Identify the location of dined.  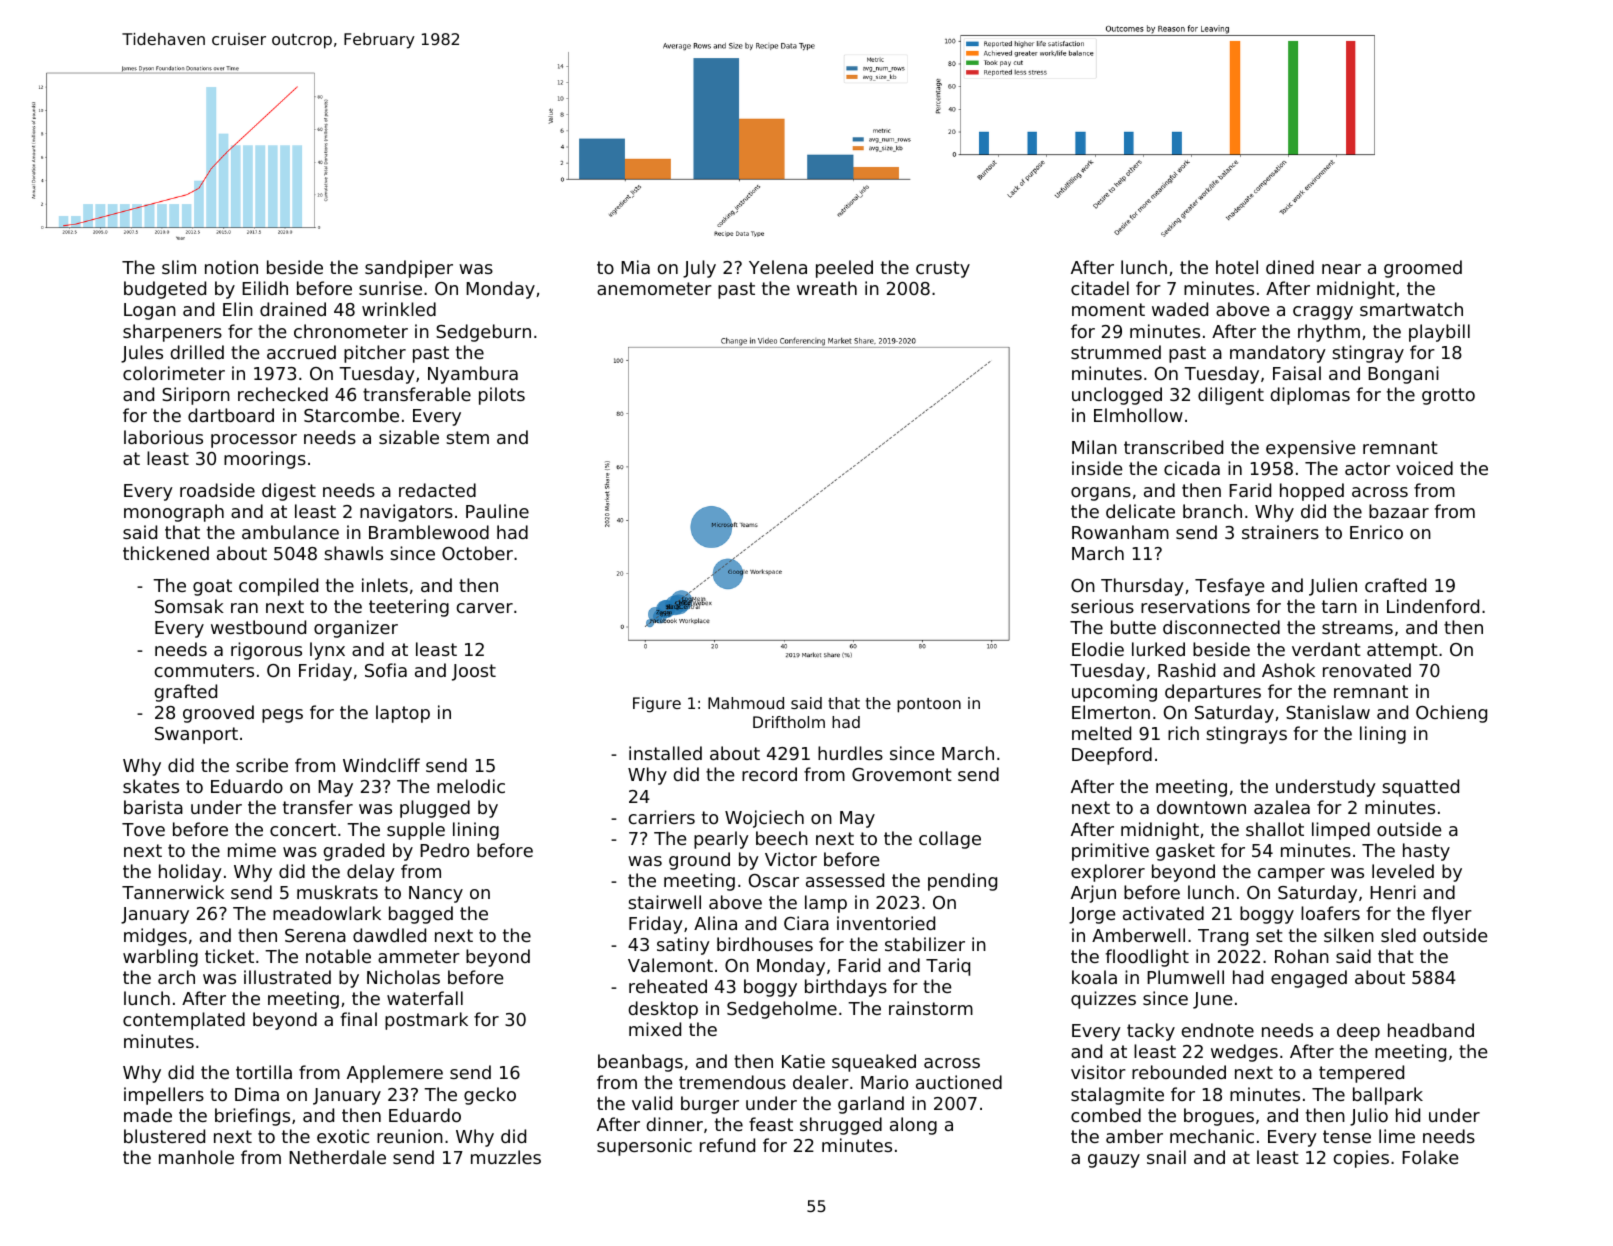
(1290, 267).
